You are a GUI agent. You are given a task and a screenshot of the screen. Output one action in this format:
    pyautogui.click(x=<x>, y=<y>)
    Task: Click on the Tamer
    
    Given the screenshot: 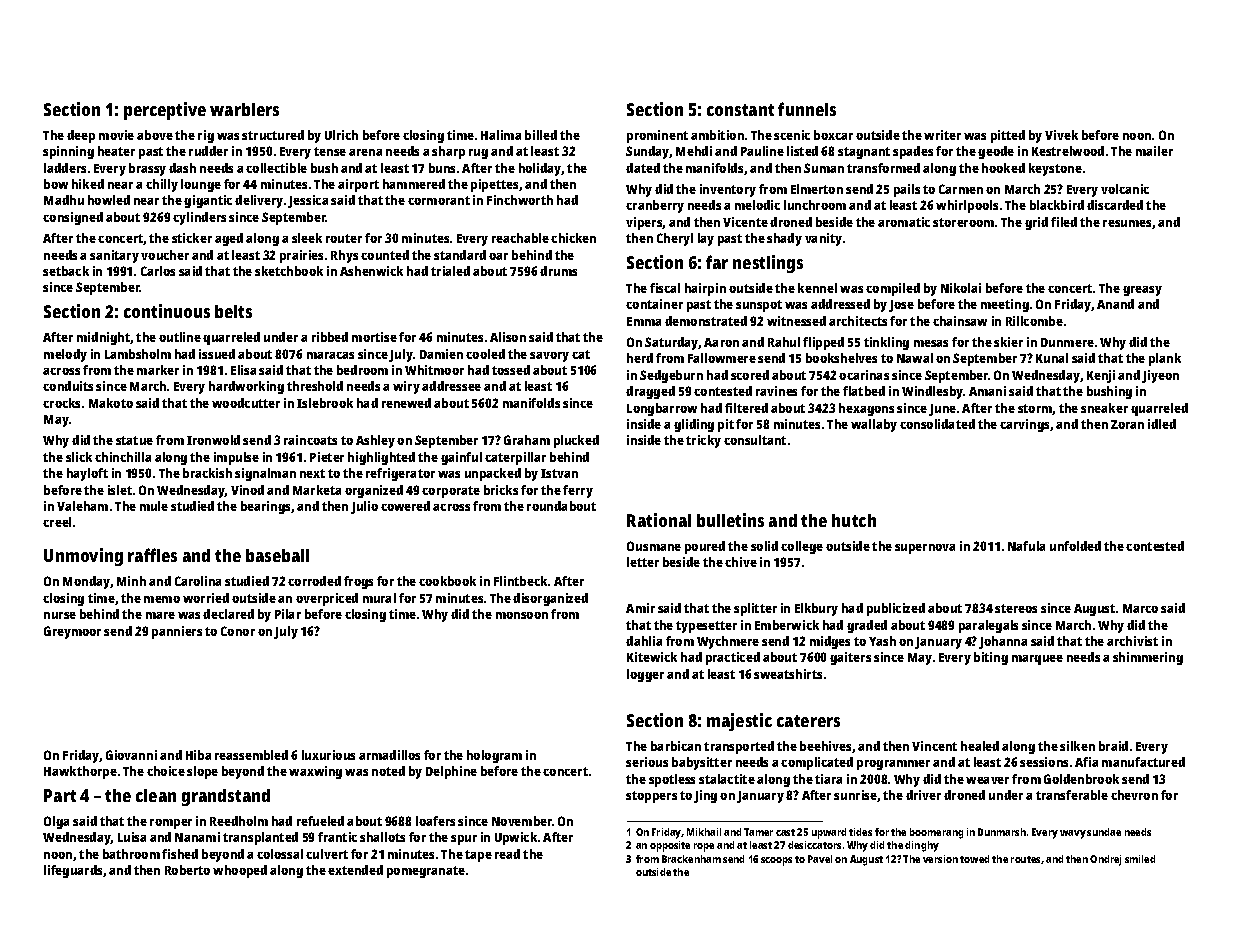 What is the action you would take?
    pyautogui.click(x=758, y=832)
